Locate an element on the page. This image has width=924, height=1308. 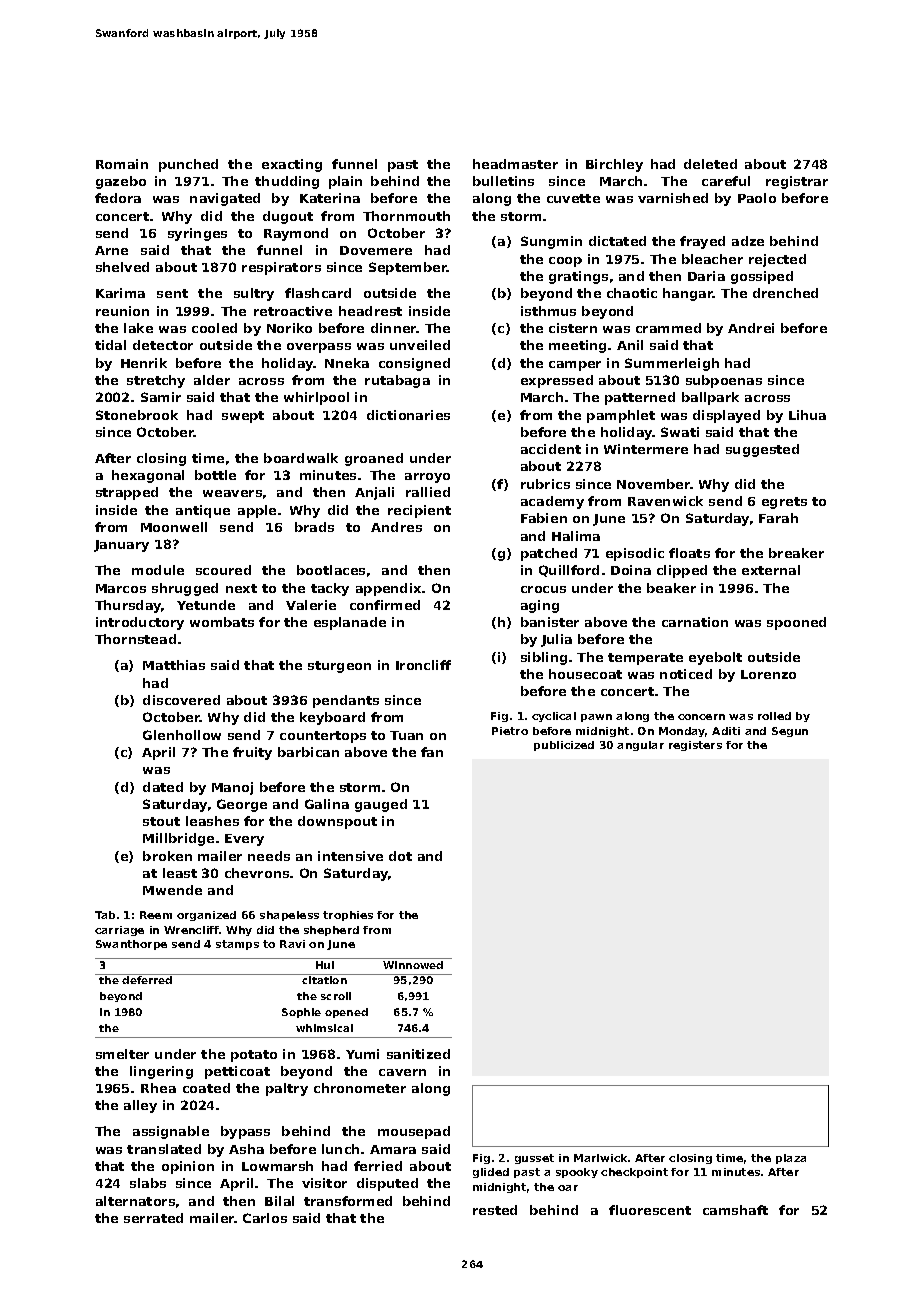
headmaster is located at coordinates (515, 164).
